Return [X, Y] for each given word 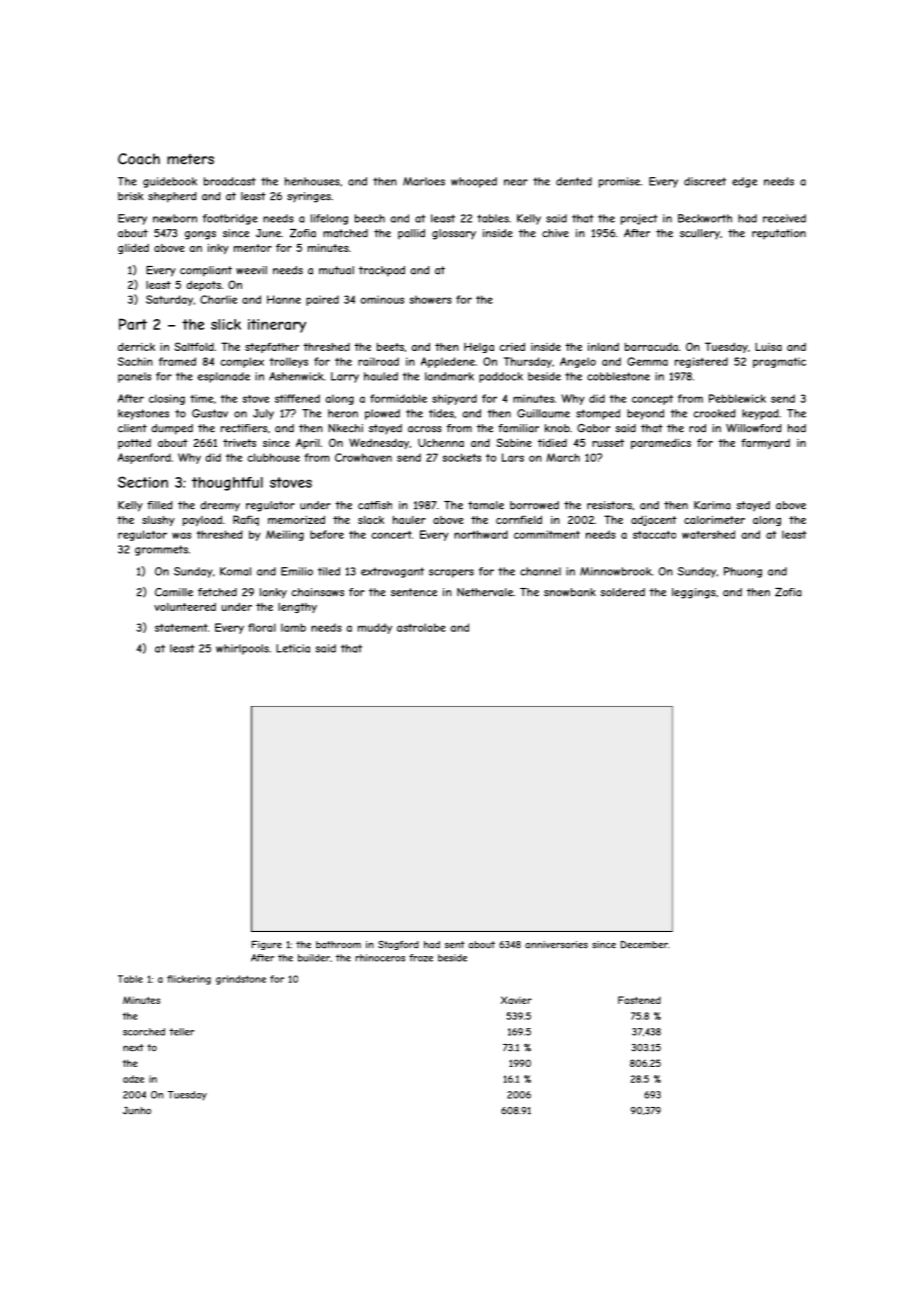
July [263, 414]
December [644, 945]
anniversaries [556, 945]
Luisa [768, 346]
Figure [267, 945]
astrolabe [421, 627]
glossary [454, 234]
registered [701, 362]
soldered [622, 592]
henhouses [312, 181]
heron [343, 413]
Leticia [293, 648]
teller [181, 1032]
